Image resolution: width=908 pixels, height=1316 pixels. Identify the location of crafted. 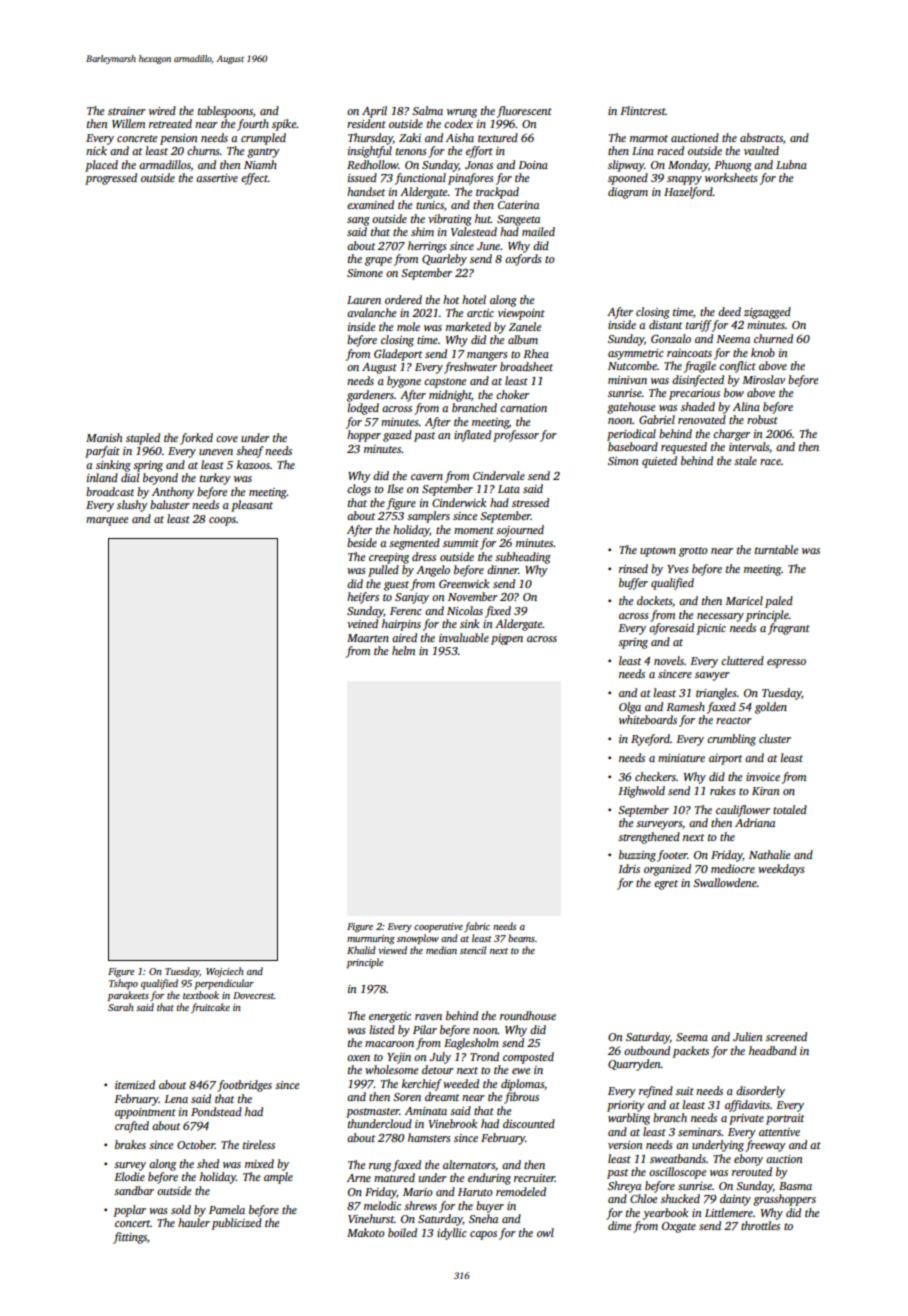
(132, 1127).
